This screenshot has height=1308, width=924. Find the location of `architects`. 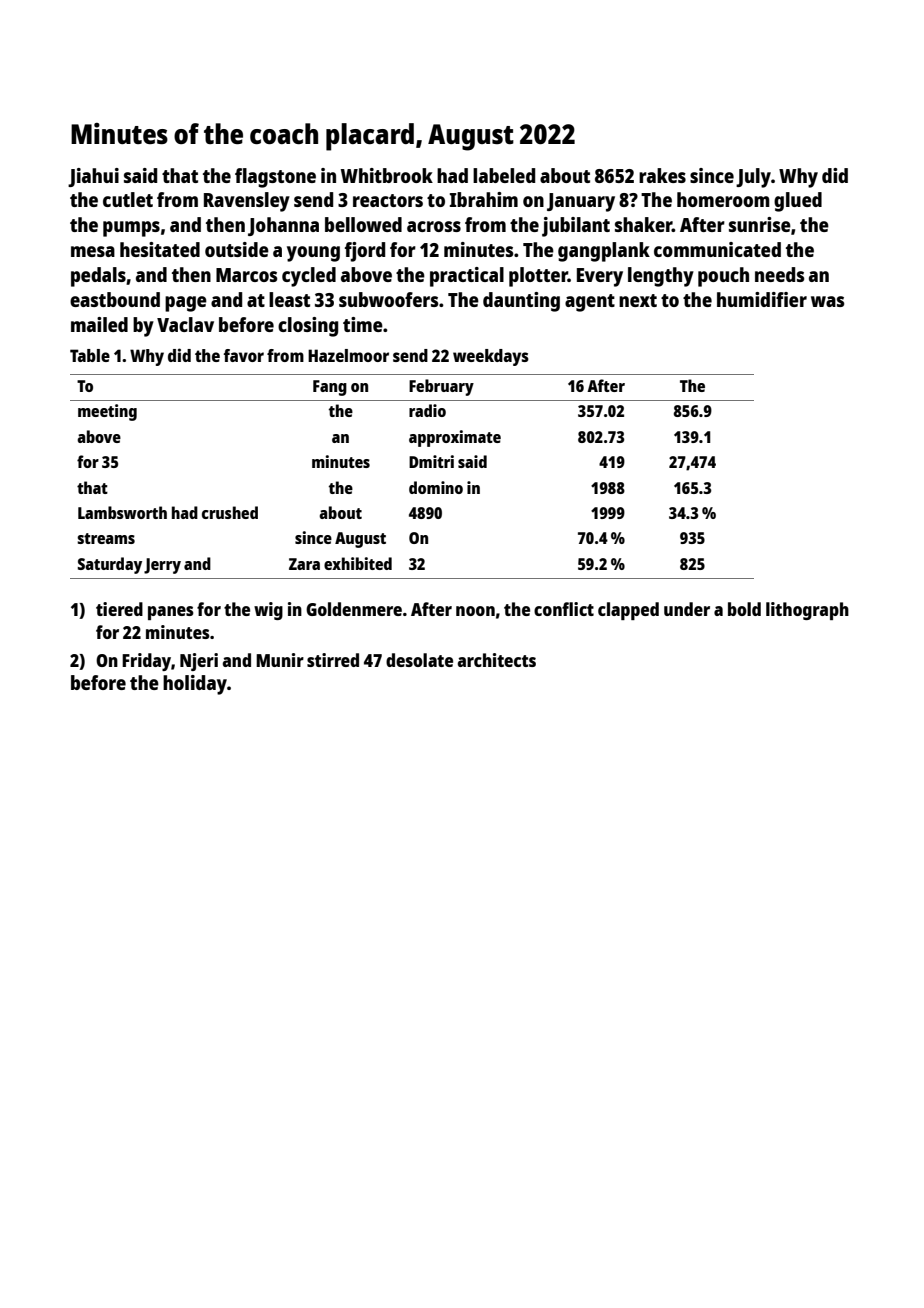

architects is located at coordinates (497, 660).
